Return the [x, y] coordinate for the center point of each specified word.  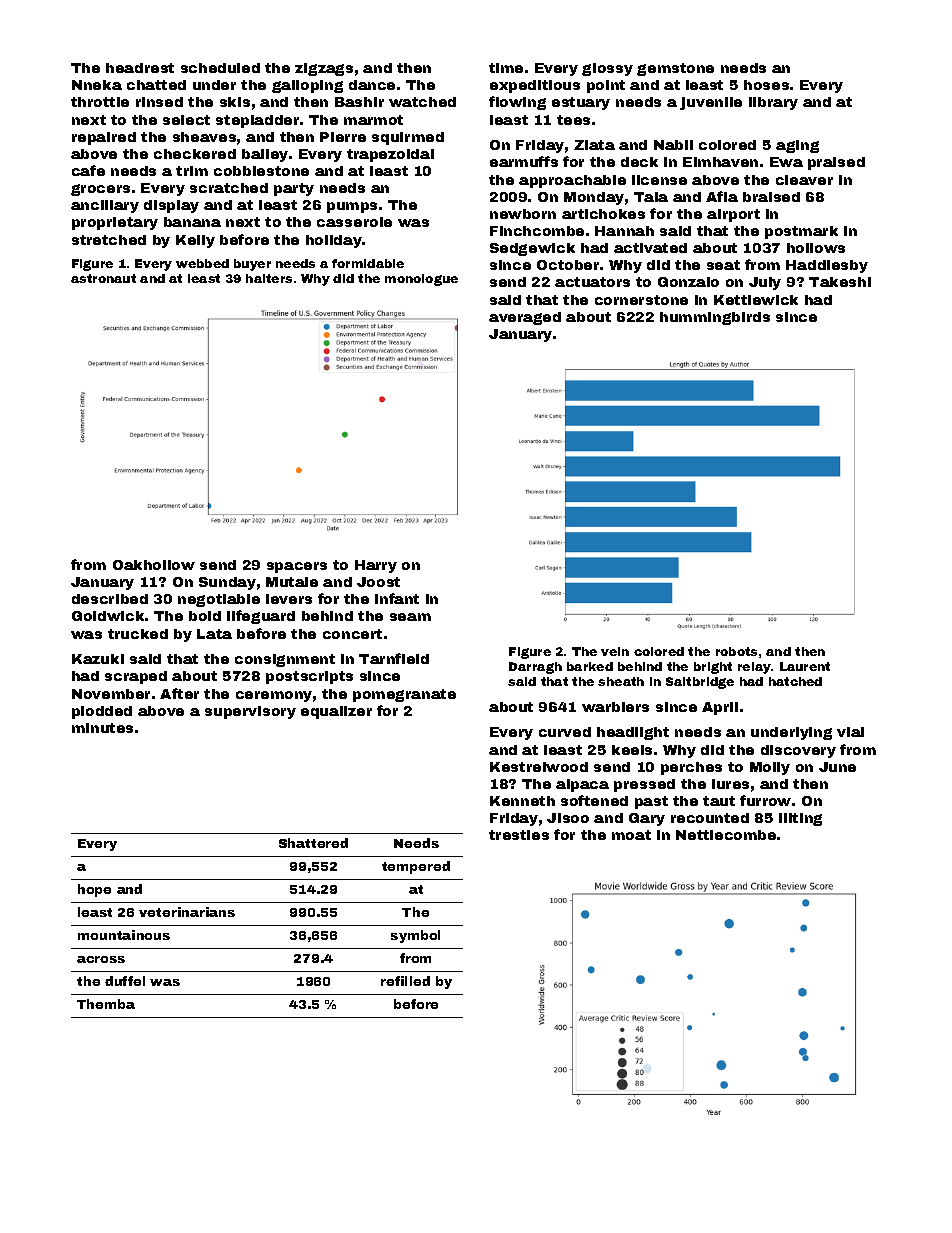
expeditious [535, 86]
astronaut [103, 278]
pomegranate [404, 695]
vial [850, 732]
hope [94, 890]
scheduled [220, 68]
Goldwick [108, 616]
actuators [592, 282]
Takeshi [840, 282]
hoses [766, 85]
